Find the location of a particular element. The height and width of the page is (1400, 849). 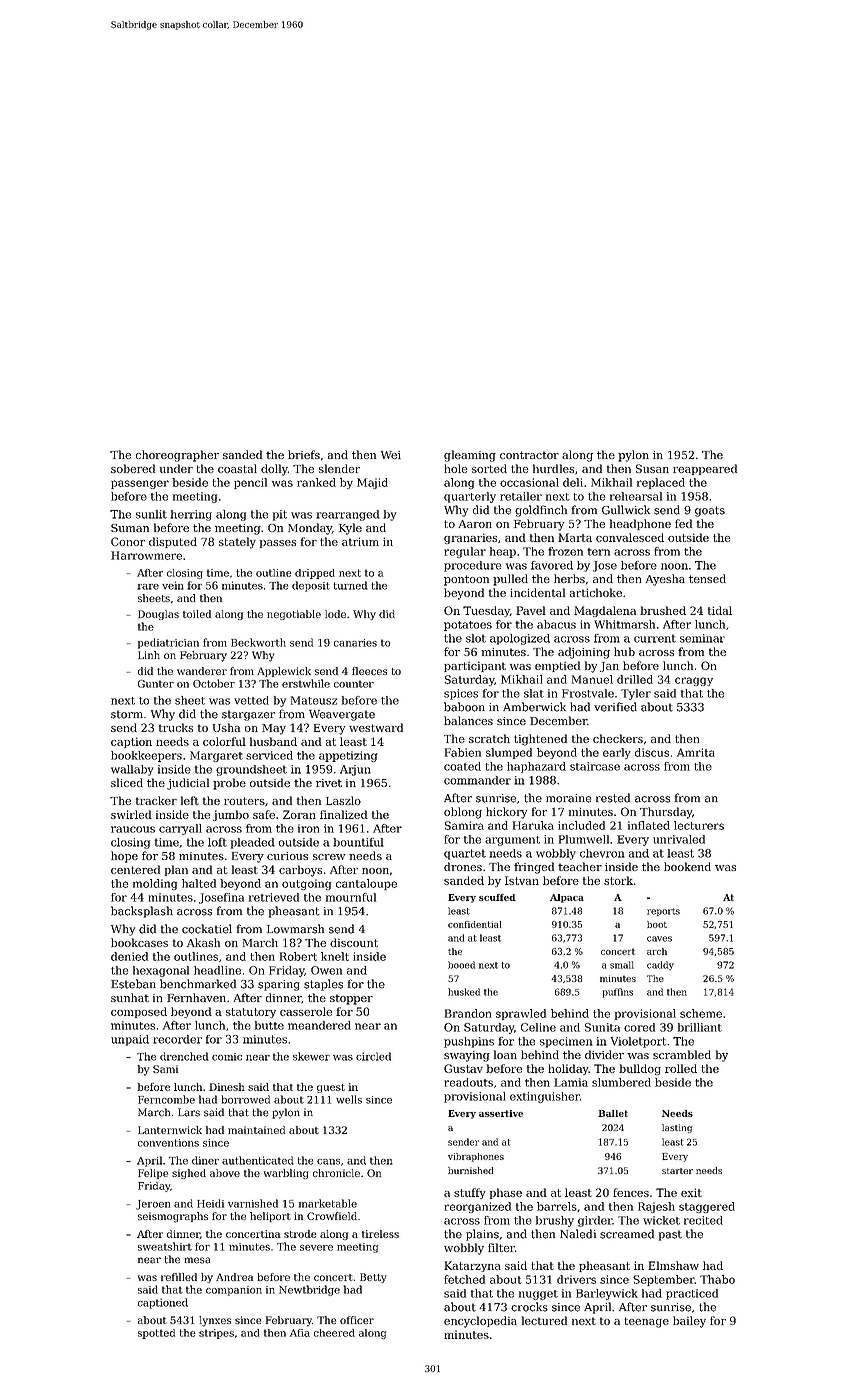

booed is located at coordinates (461, 965).
